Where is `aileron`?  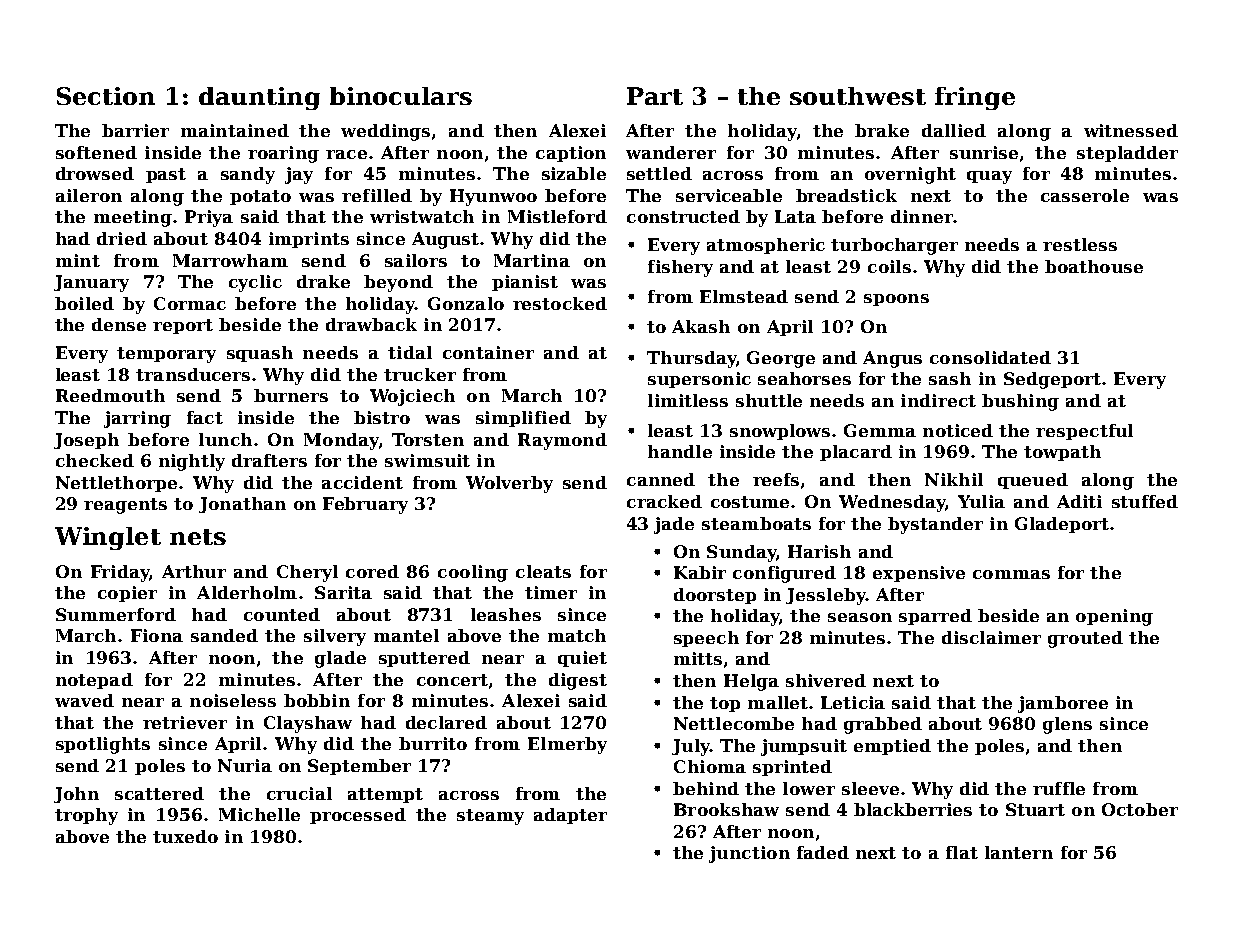
aileron is located at coordinates (89, 195).
